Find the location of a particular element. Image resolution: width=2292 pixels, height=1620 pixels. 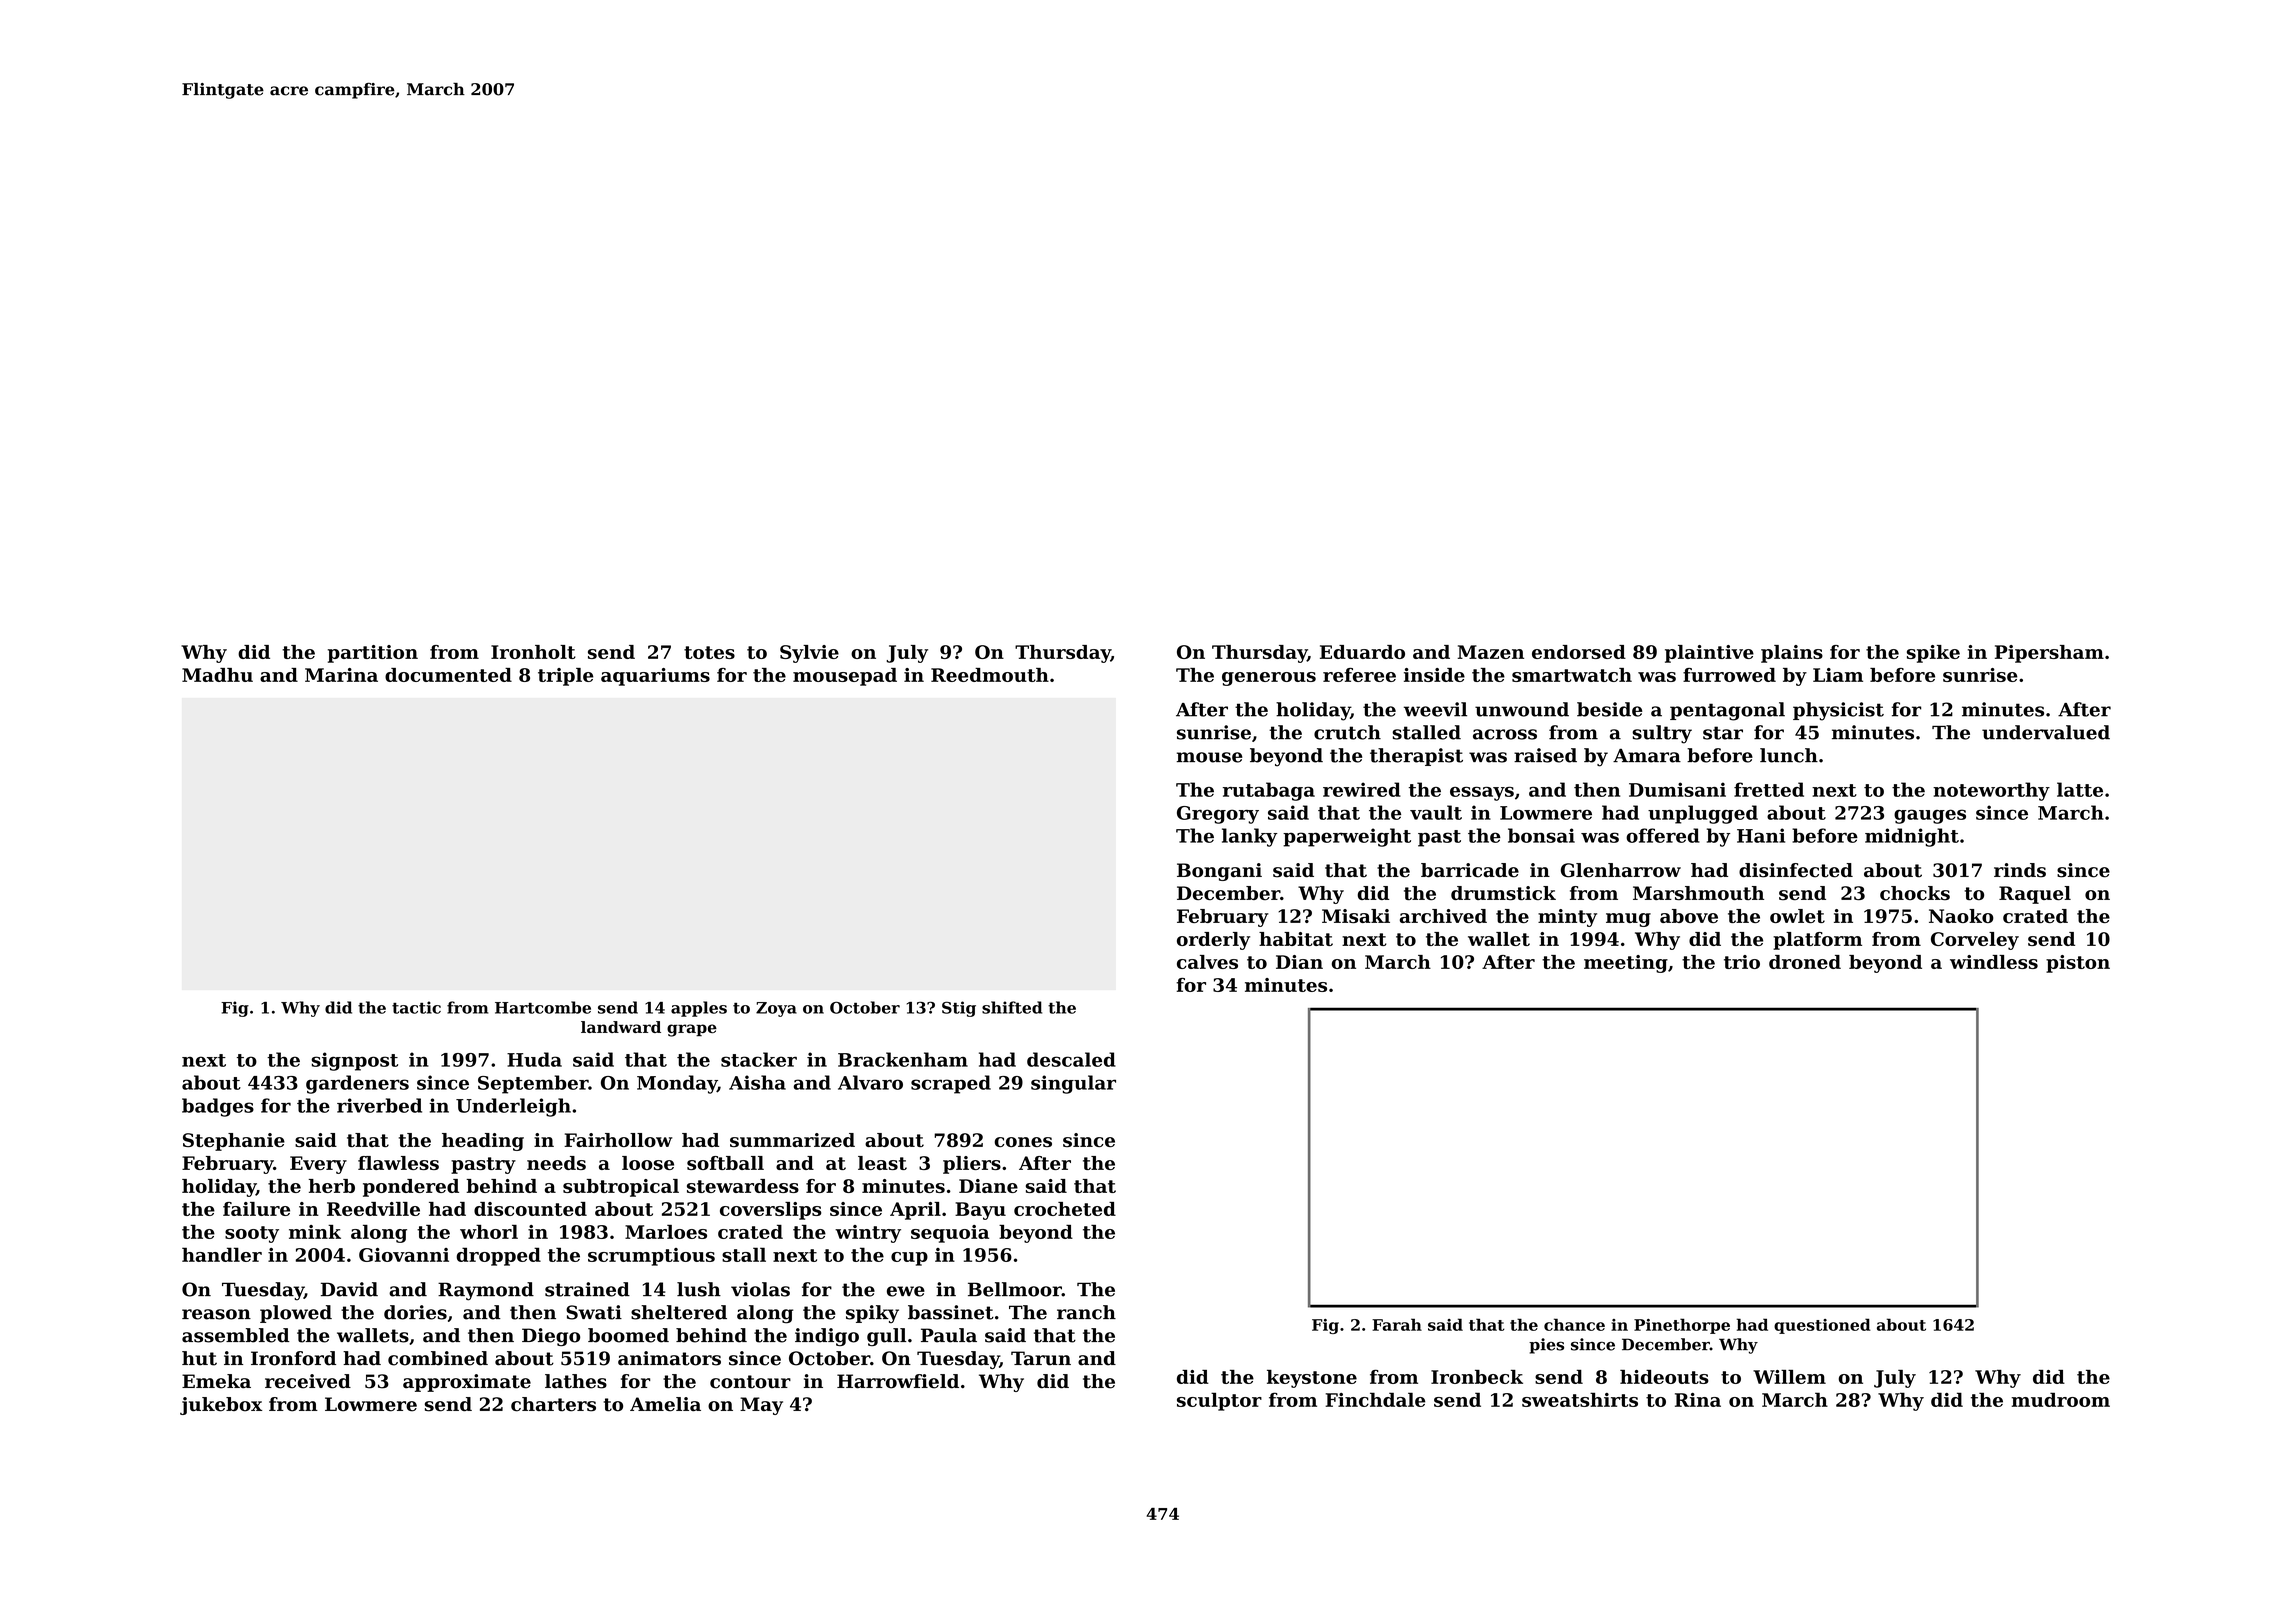

rinds is located at coordinates (2020, 870).
